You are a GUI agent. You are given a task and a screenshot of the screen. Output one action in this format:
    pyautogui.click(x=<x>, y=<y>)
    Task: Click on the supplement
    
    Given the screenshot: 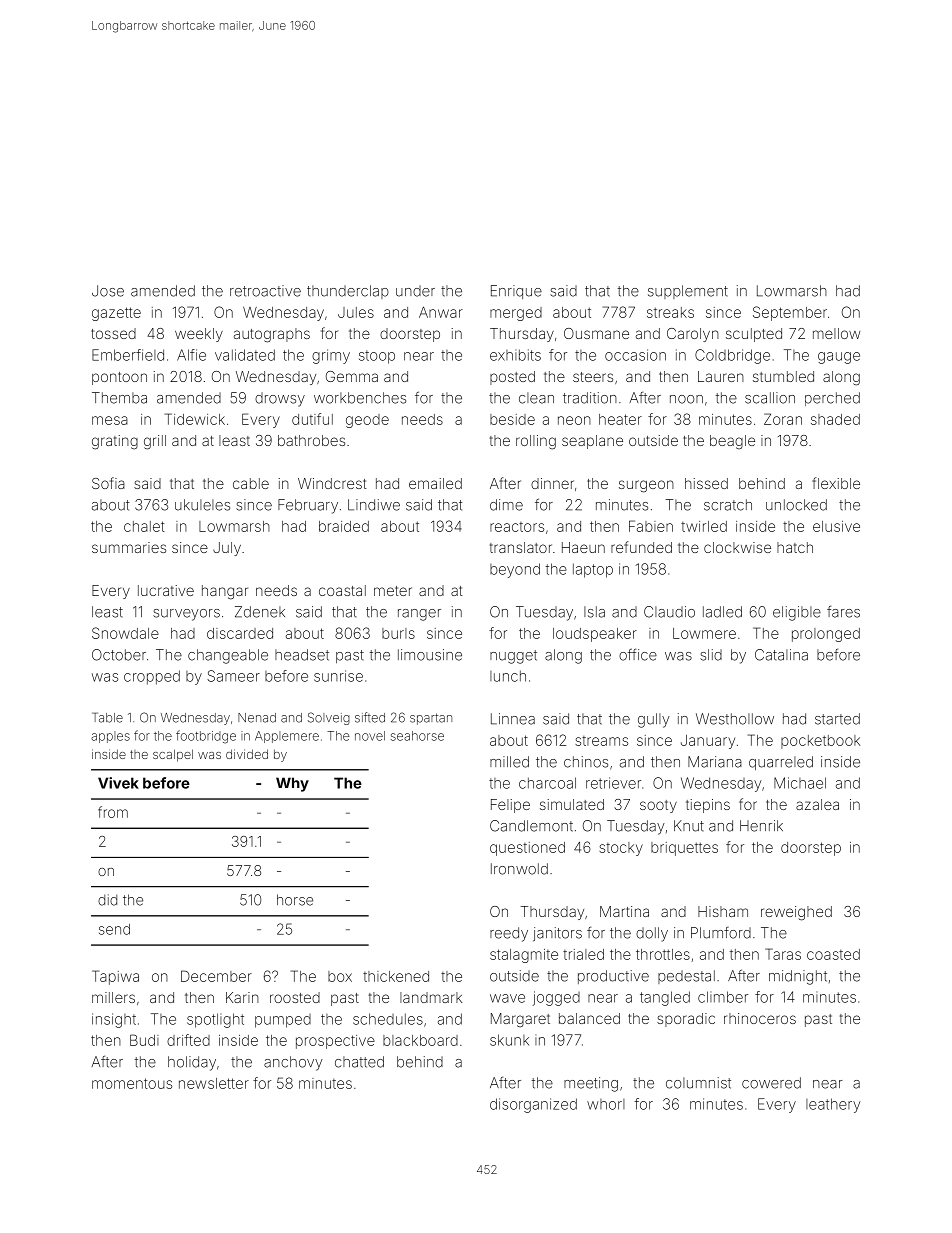 What is the action you would take?
    pyautogui.click(x=688, y=292)
